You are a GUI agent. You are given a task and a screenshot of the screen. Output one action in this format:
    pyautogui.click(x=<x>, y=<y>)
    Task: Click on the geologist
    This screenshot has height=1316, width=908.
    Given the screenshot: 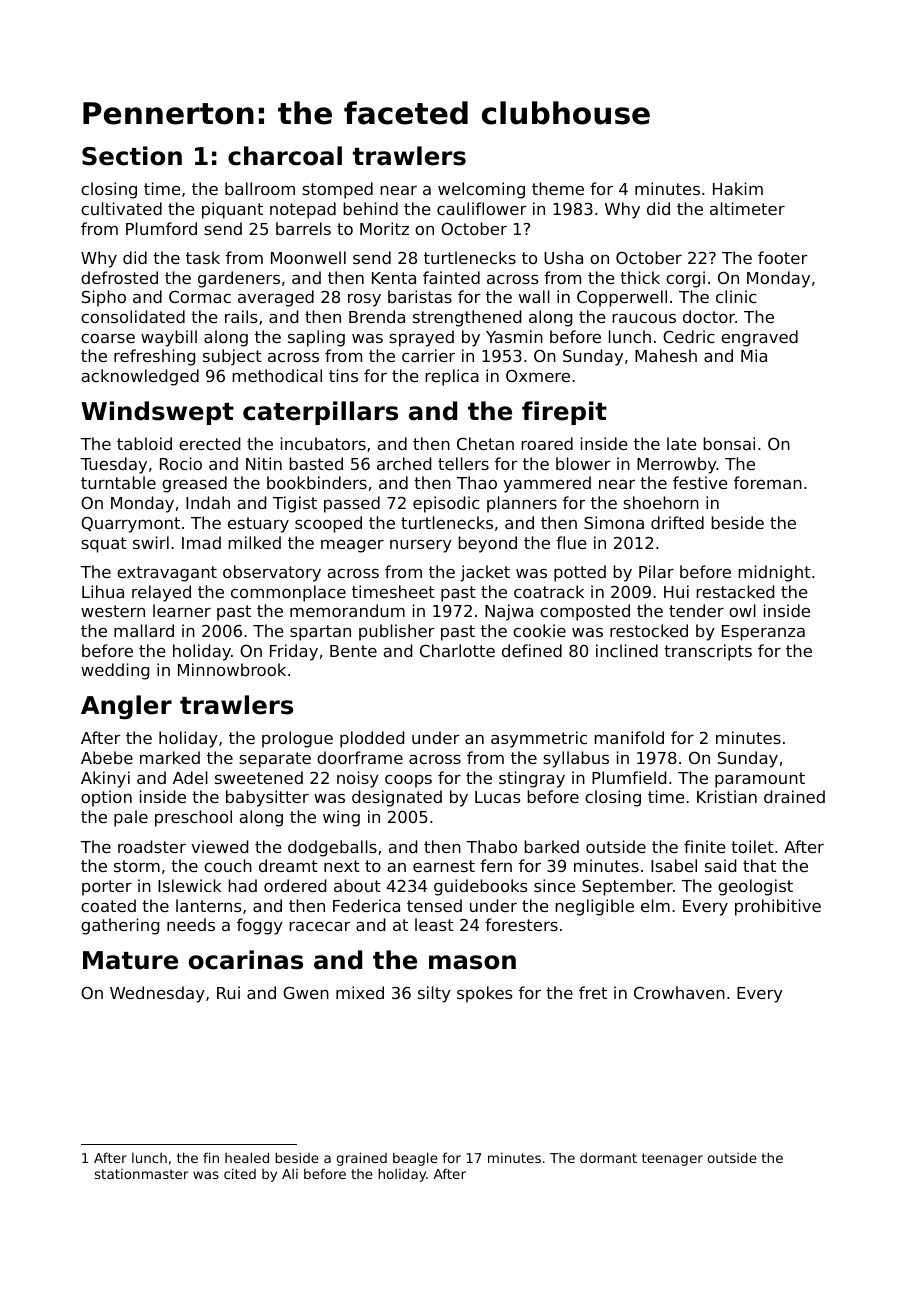 What is the action you would take?
    pyautogui.click(x=755, y=887)
